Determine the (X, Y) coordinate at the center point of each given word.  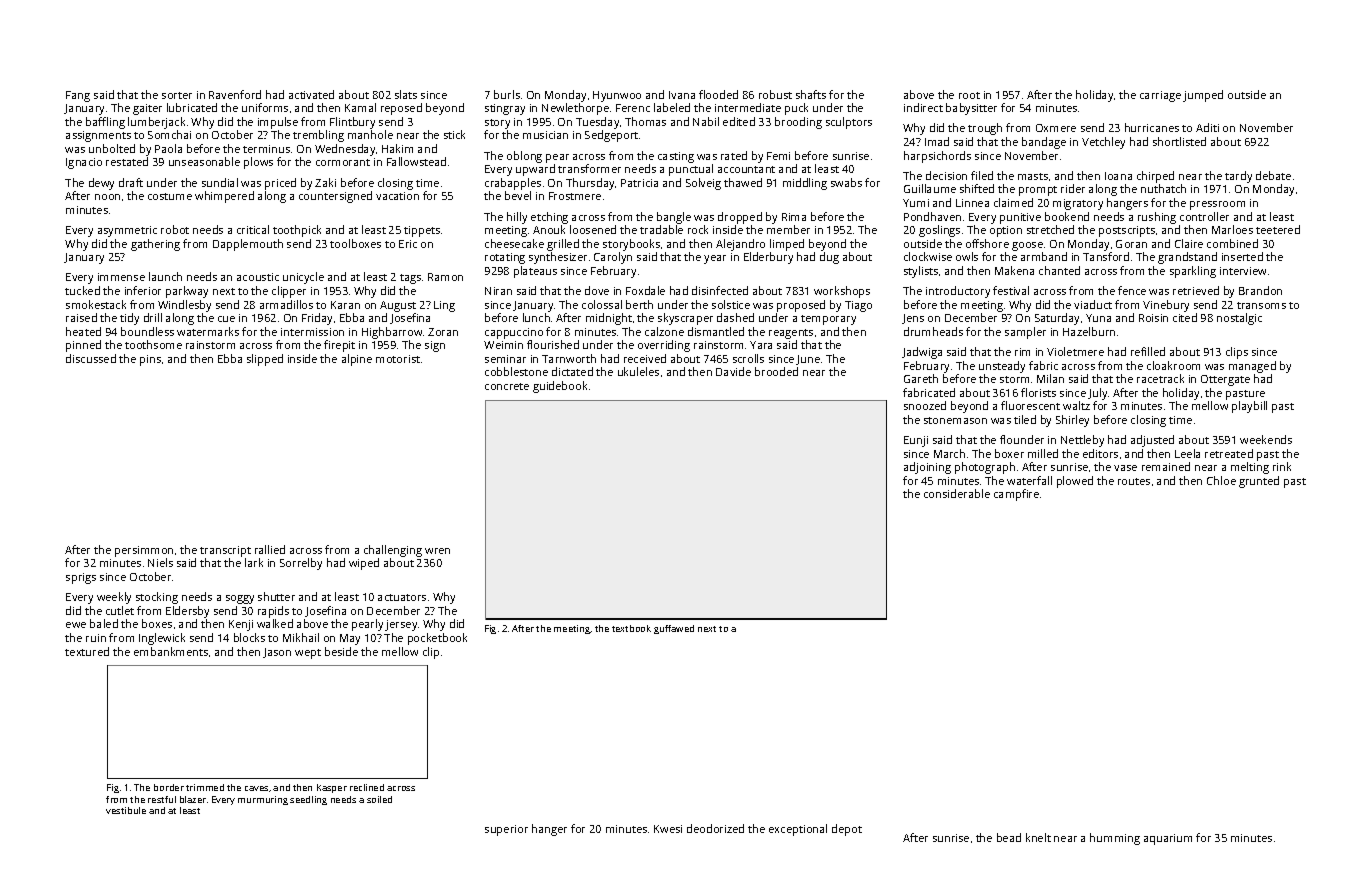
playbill (1249, 407)
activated (311, 94)
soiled (379, 799)
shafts (811, 94)
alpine (357, 360)
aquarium (1168, 839)
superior (506, 830)
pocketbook (437, 639)
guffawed (674, 629)
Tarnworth (569, 358)
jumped (1203, 96)
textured (87, 651)
